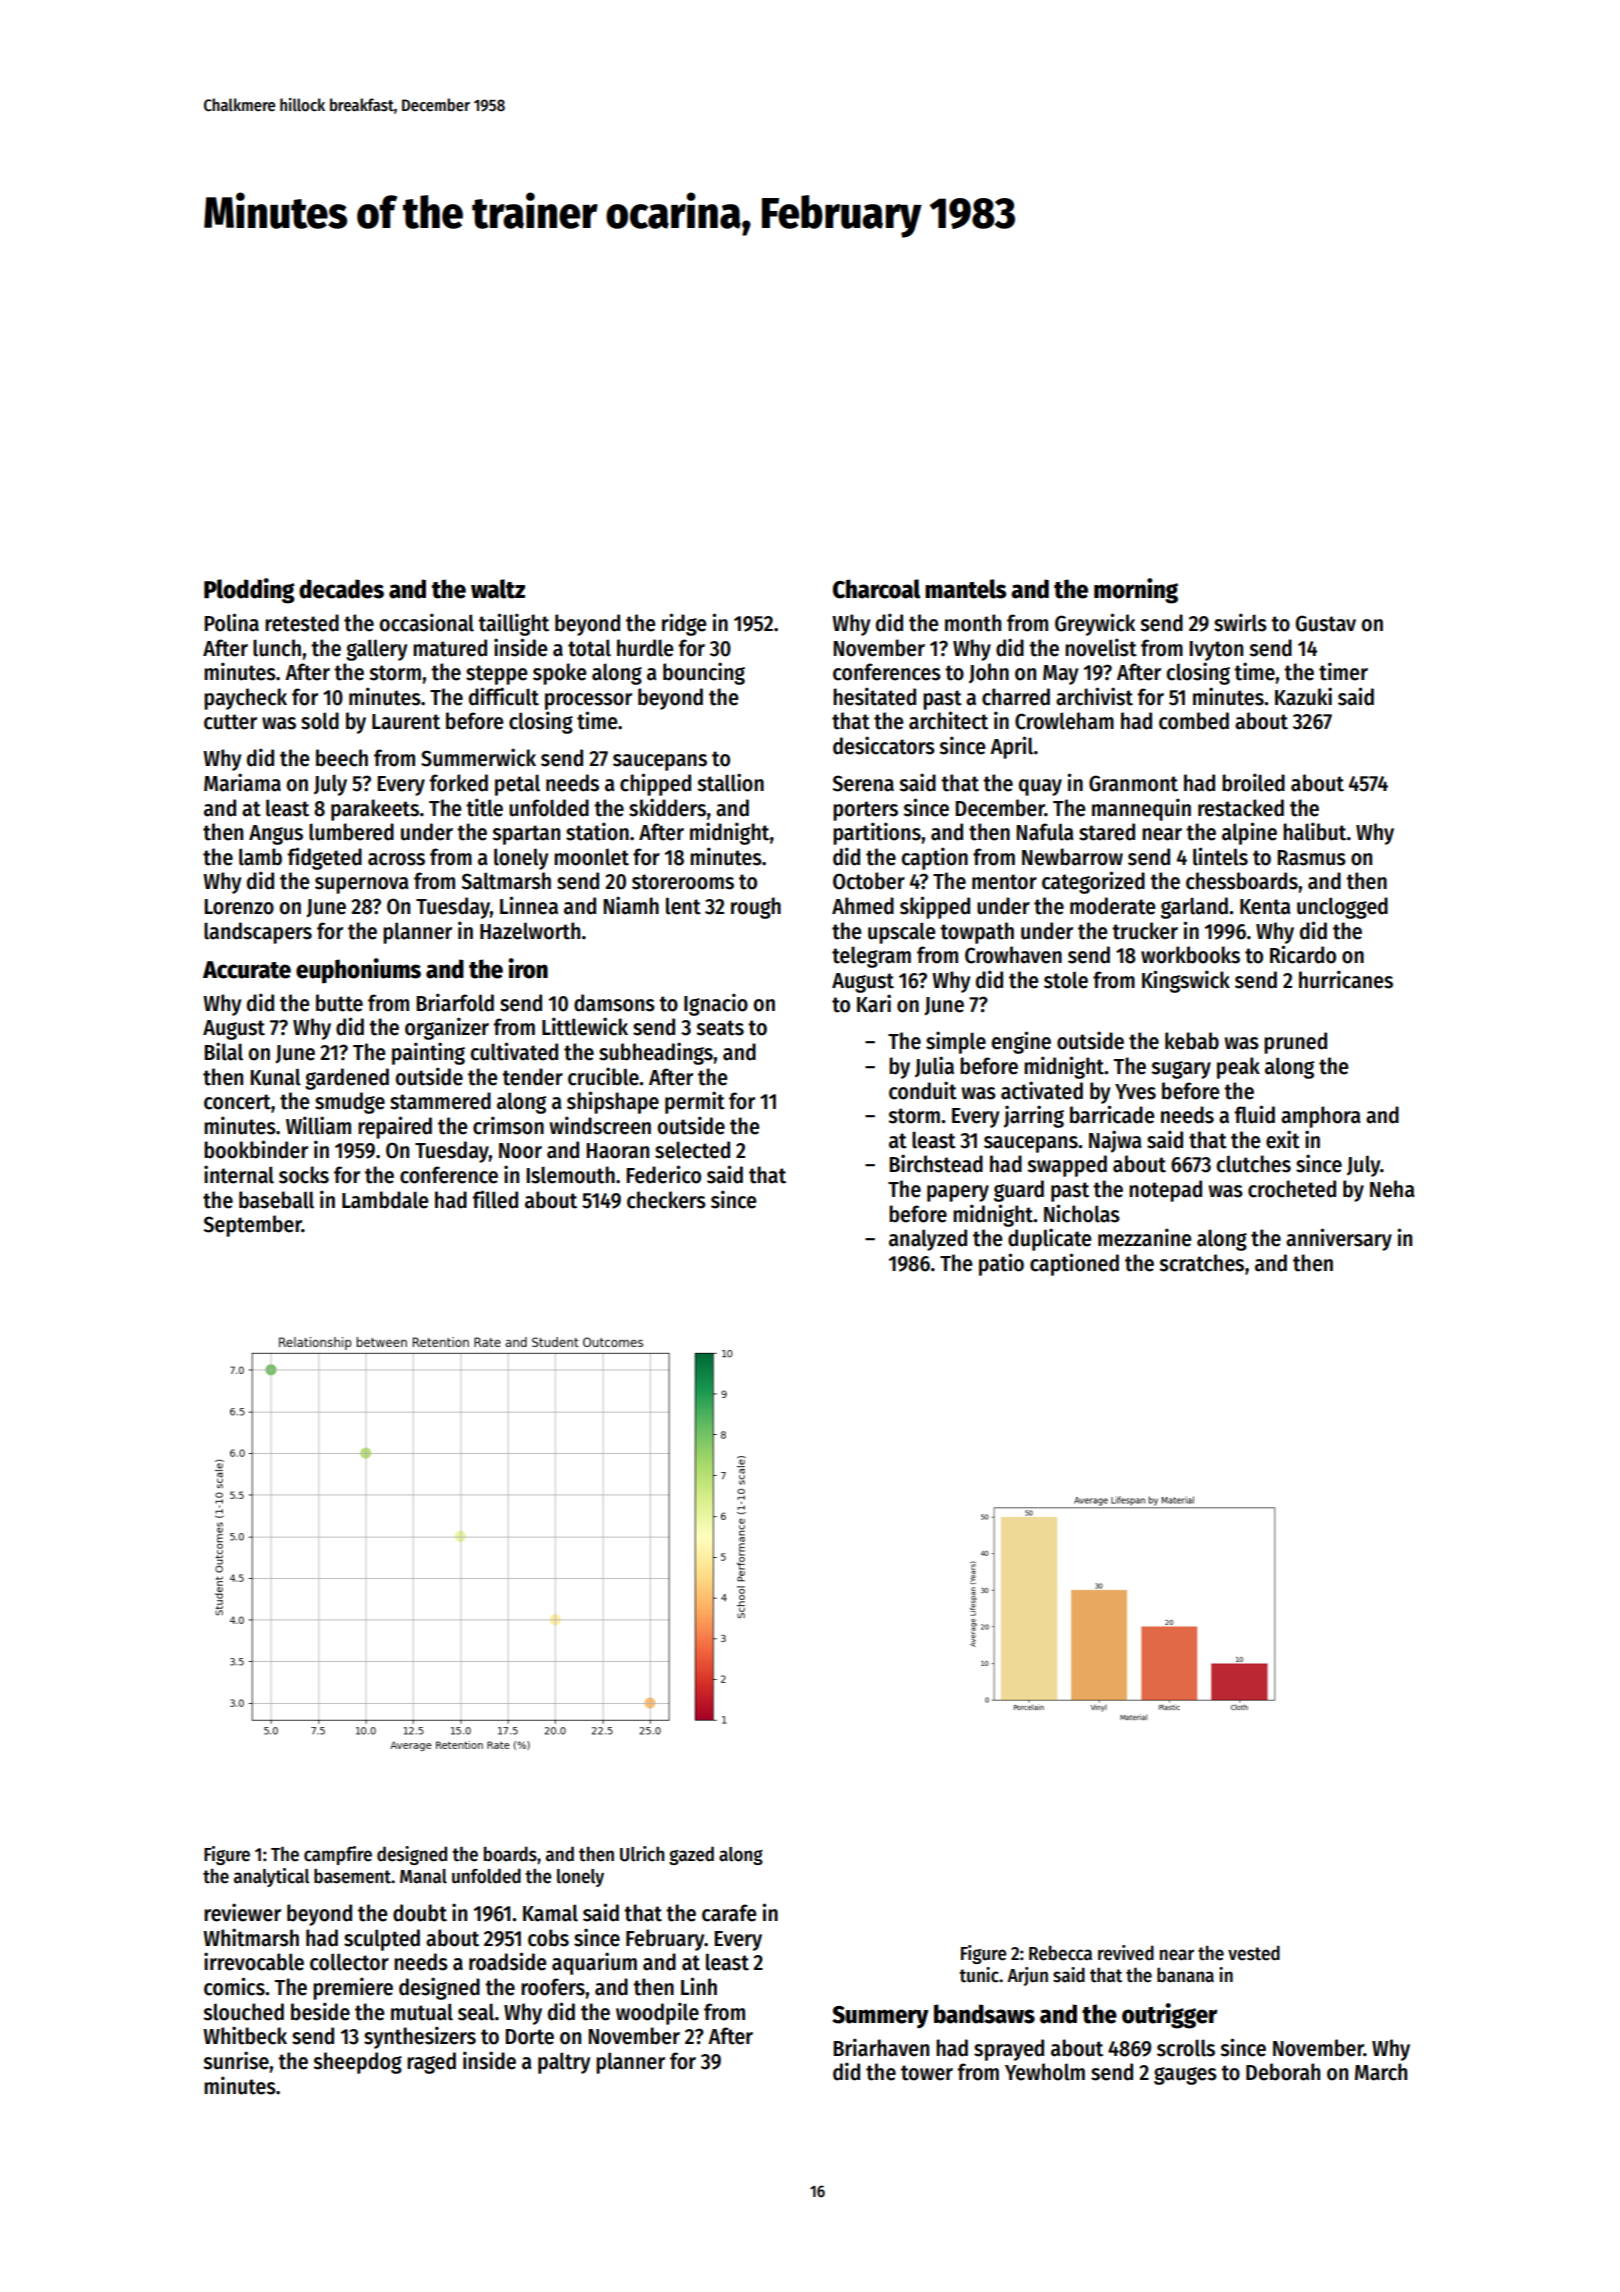 The image size is (1620, 2292). Describe the element at coordinates (928, 1240) in the screenshot. I see `analyzed` at that location.
